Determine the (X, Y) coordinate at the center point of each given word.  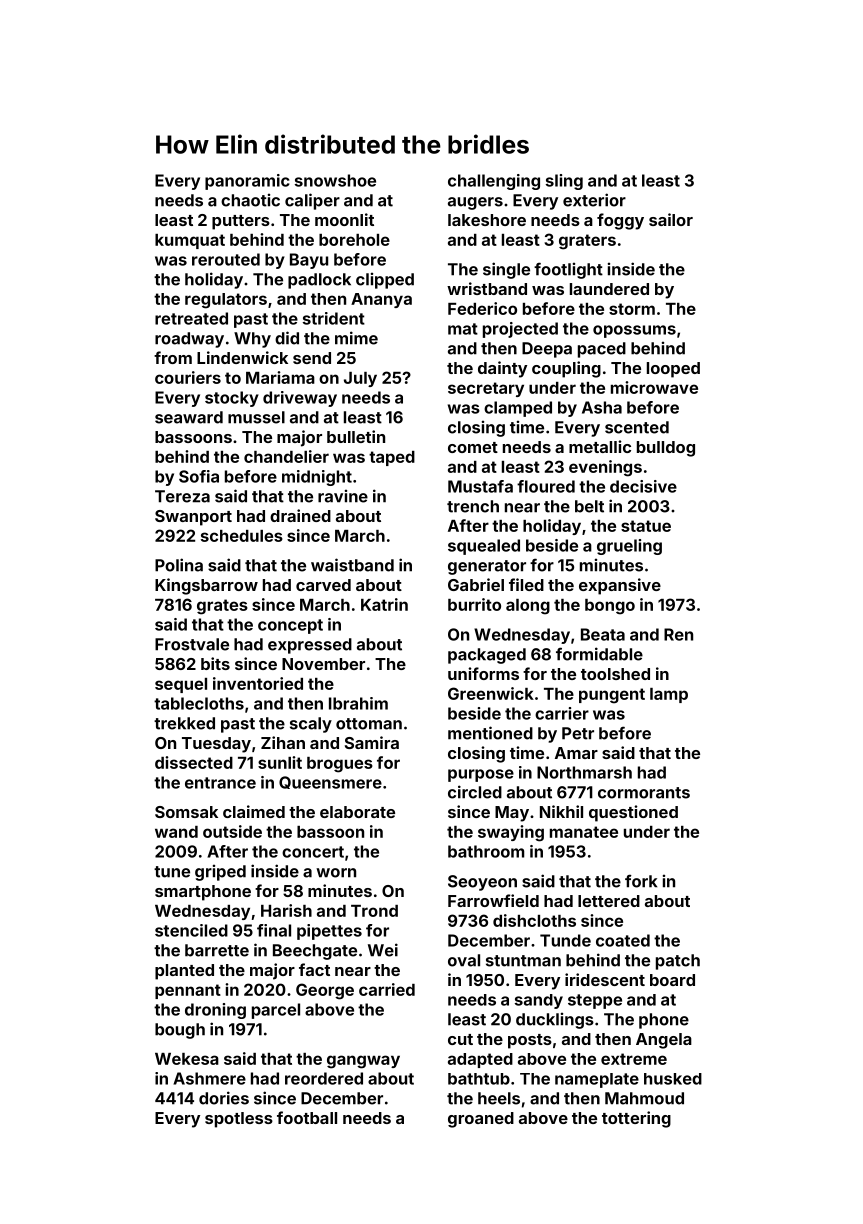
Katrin (384, 604)
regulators (226, 301)
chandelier (286, 456)
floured (546, 486)
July (360, 379)
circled (475, 792)
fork (641, 881)
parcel (276, 1011)
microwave (654, 387)
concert (313, 852)
